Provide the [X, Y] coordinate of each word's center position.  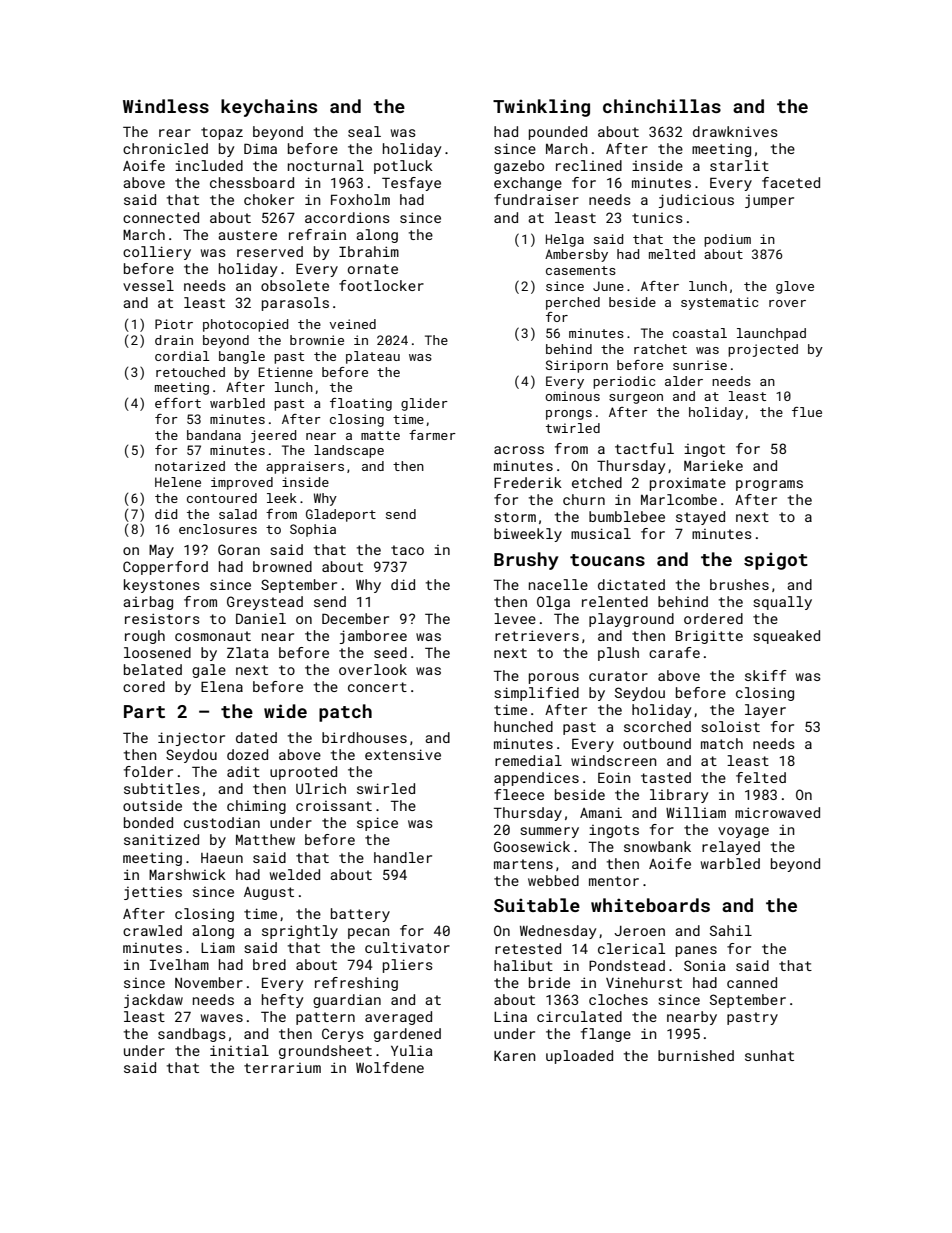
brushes [739, 584]
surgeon [636, 399]
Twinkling [541, 108]
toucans [607, 560]
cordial [182, 356]
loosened [157, 652]
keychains [269, 108]
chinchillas [662, 106]
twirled [573, 428]
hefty [282, 1001]
